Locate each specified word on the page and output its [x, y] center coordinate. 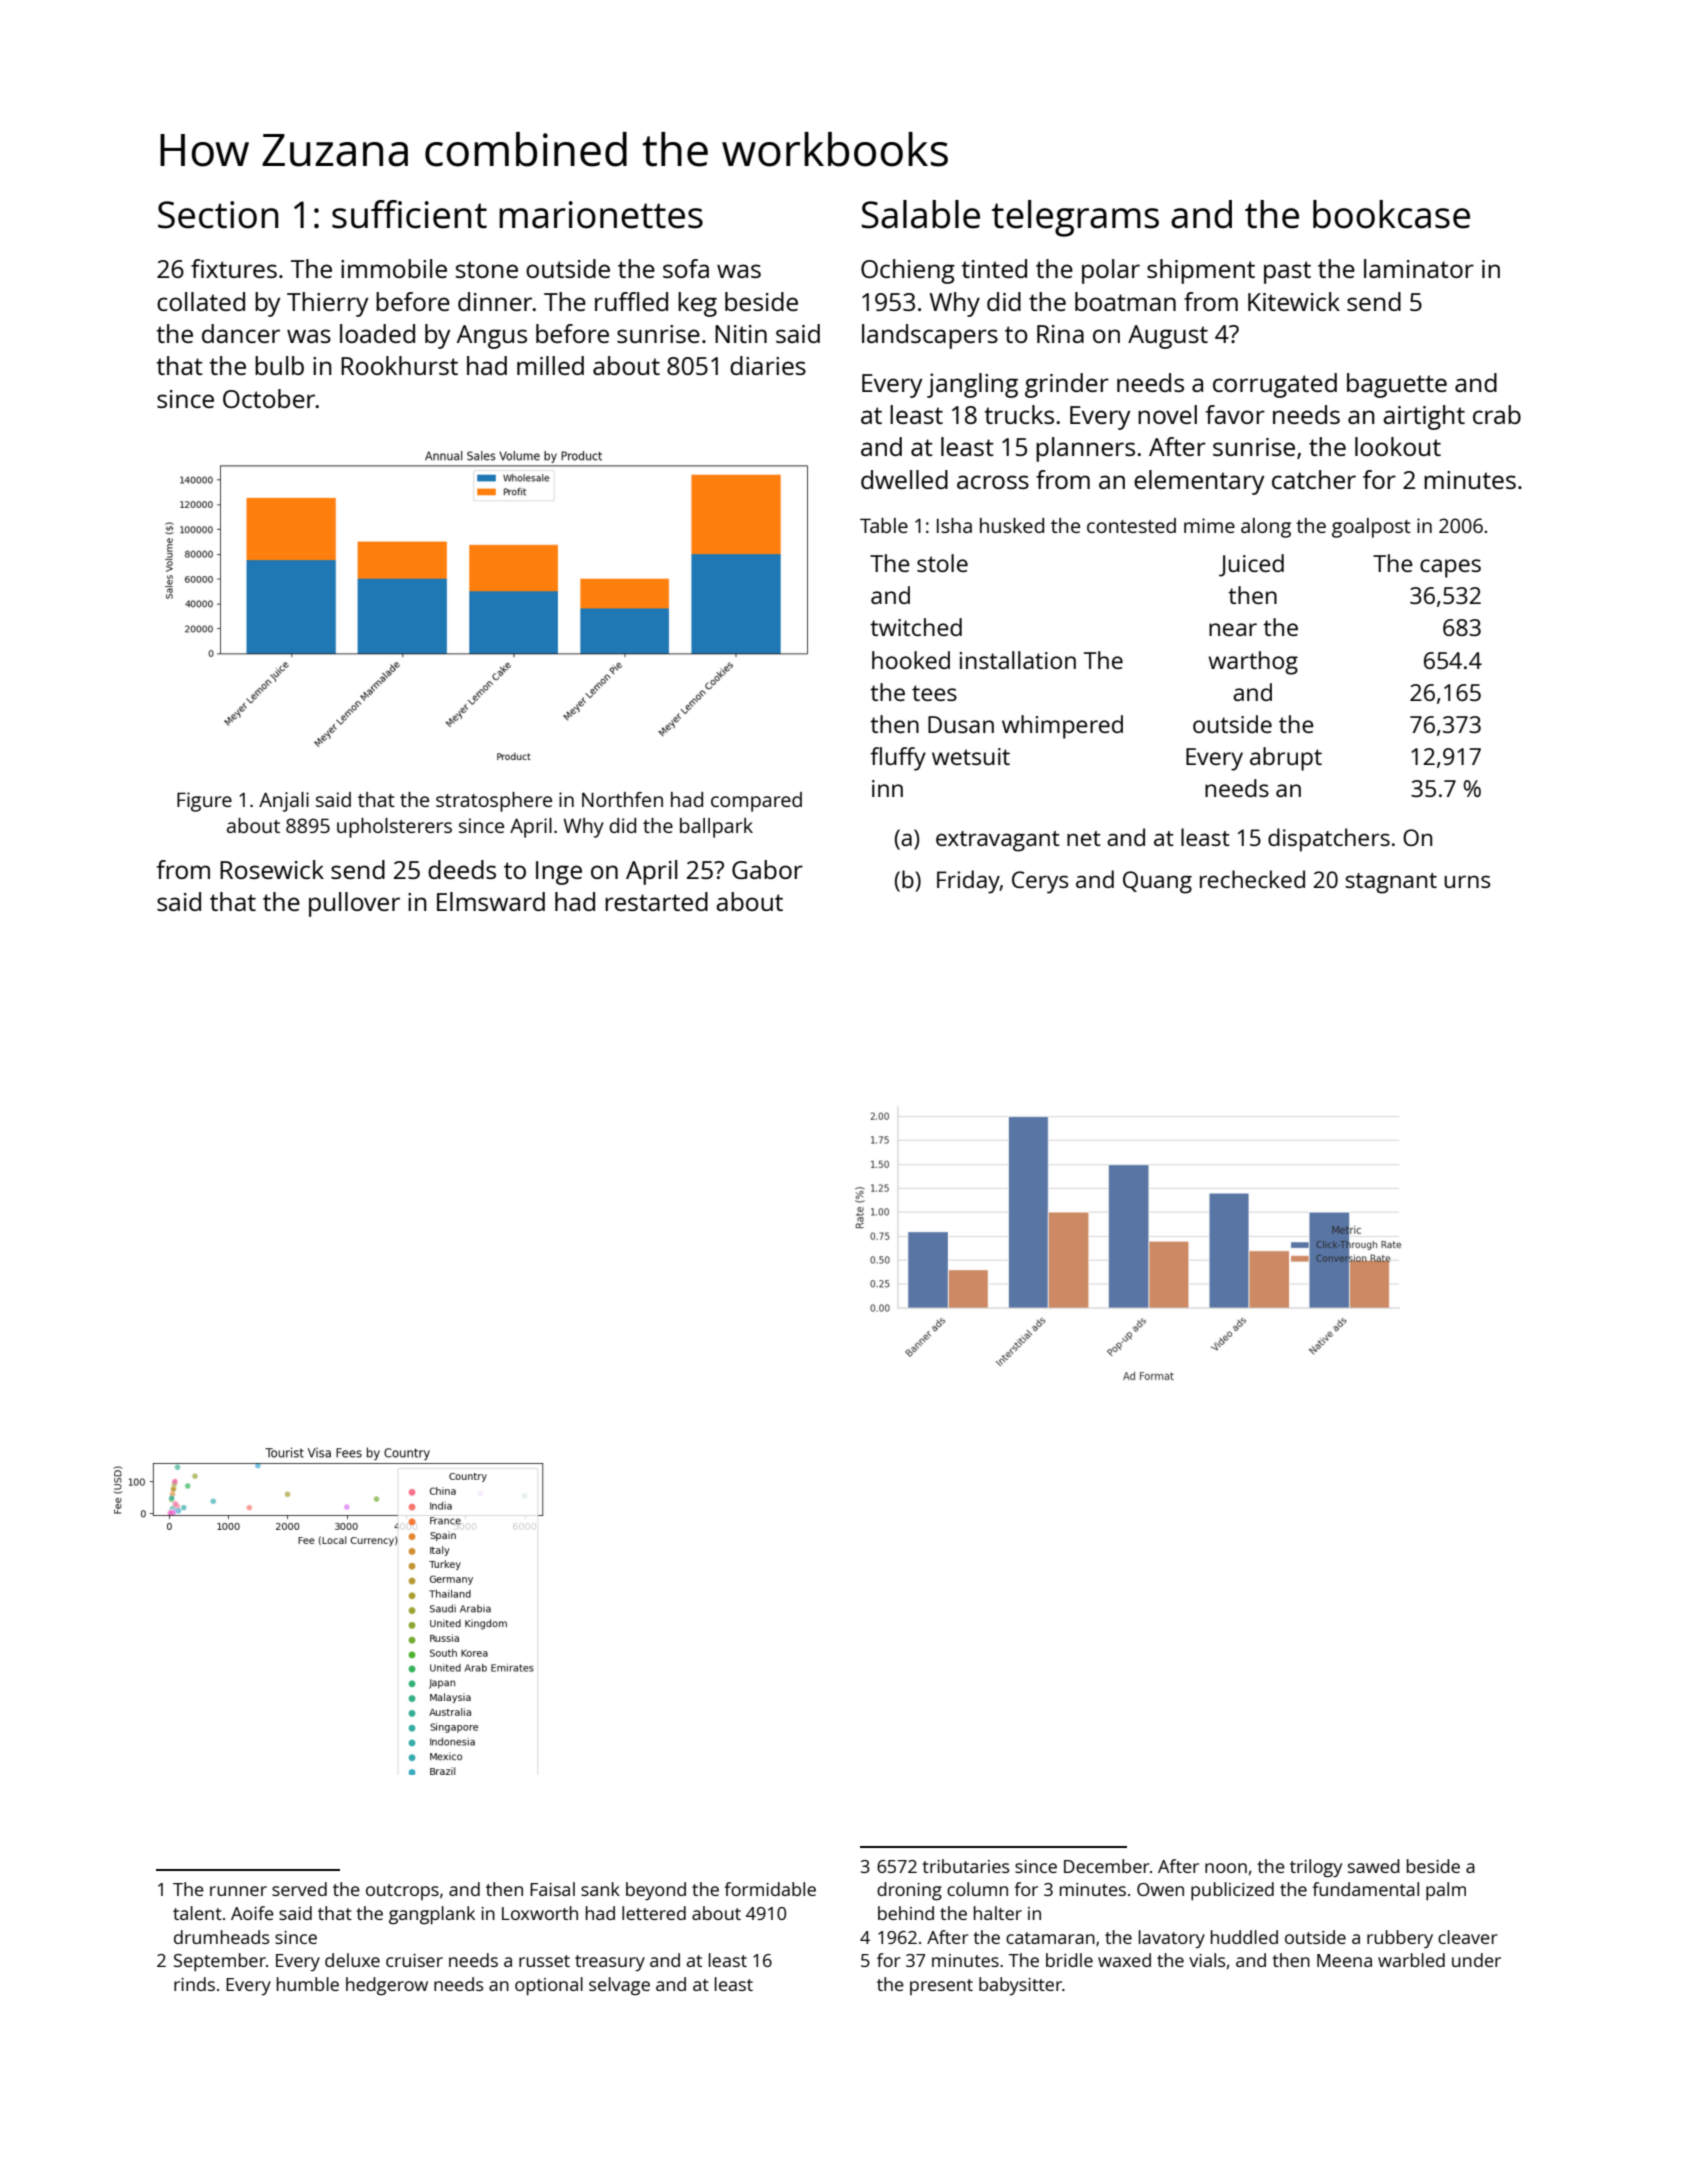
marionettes [601, 215]
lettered [654, 1913]
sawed [1374, 1866]
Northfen [622, 799]
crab [1497, 414]
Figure [204, 802]
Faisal [552, 1889]
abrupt [1286, 759]
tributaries [965, 1866]
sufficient [409, 214]
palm [1446, 1891]
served [299, 1889]
